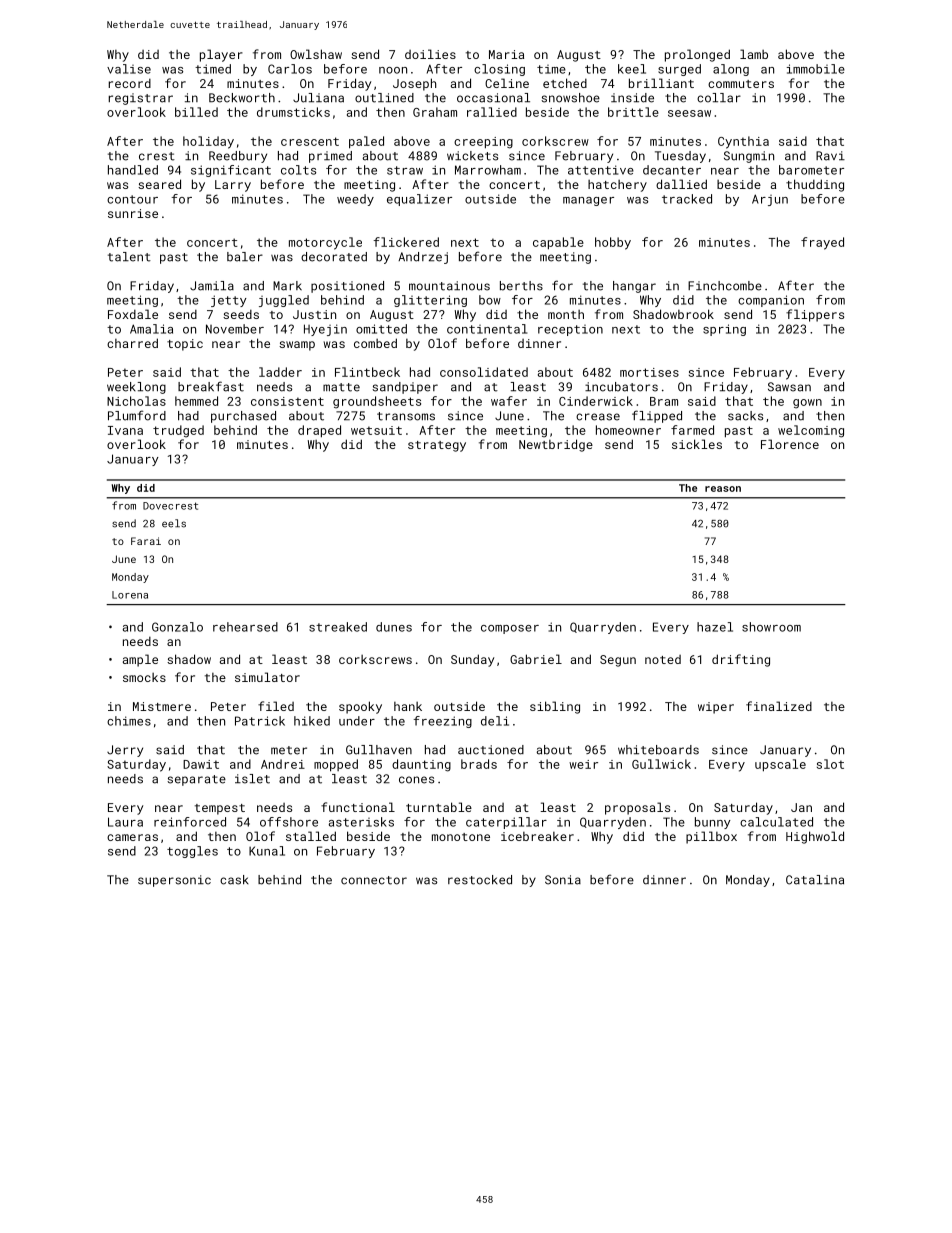 The height and width of the image is (1233, 952). I want to click on sunrise, so click(133, 213).
